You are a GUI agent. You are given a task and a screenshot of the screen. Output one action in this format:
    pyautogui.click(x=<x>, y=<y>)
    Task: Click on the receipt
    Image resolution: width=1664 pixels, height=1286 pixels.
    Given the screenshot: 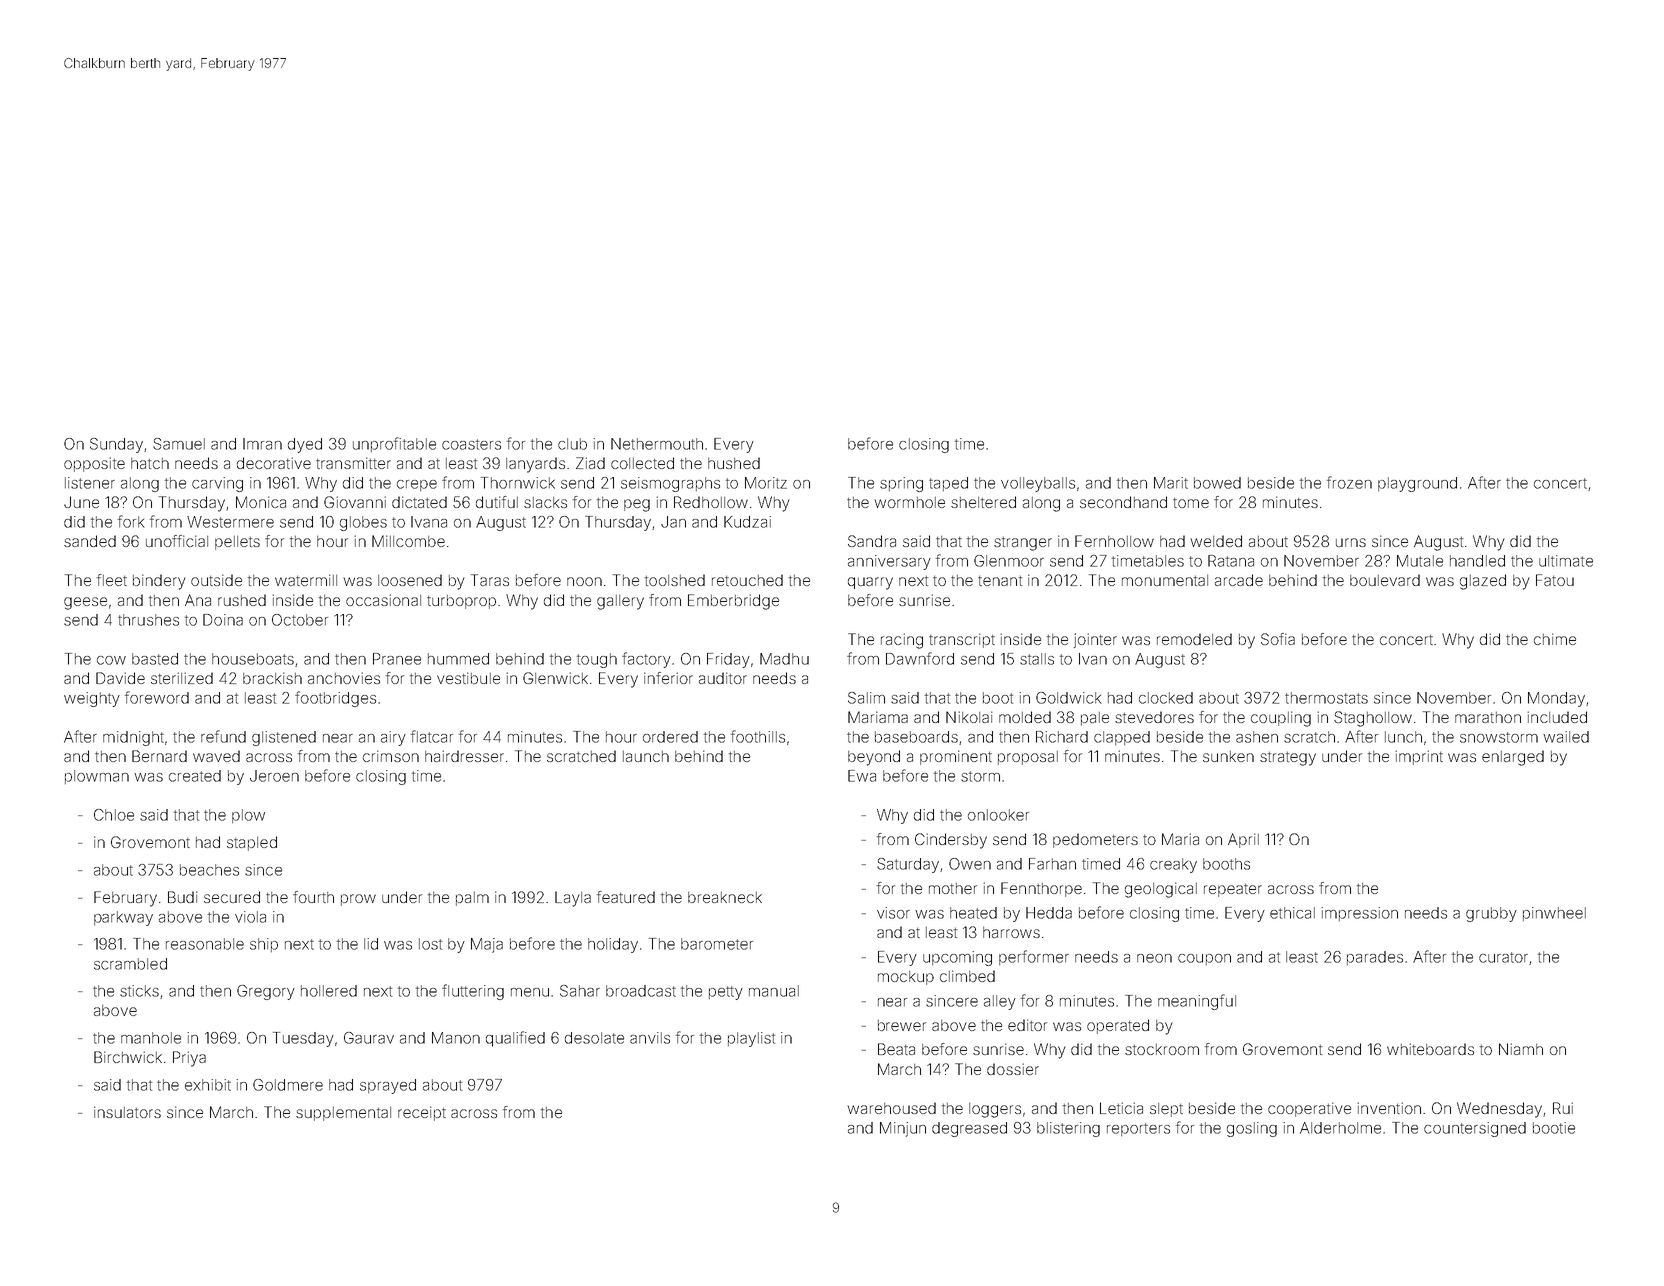 What is the action you would take?
    pyautogui.click(x=422, y=1113)
